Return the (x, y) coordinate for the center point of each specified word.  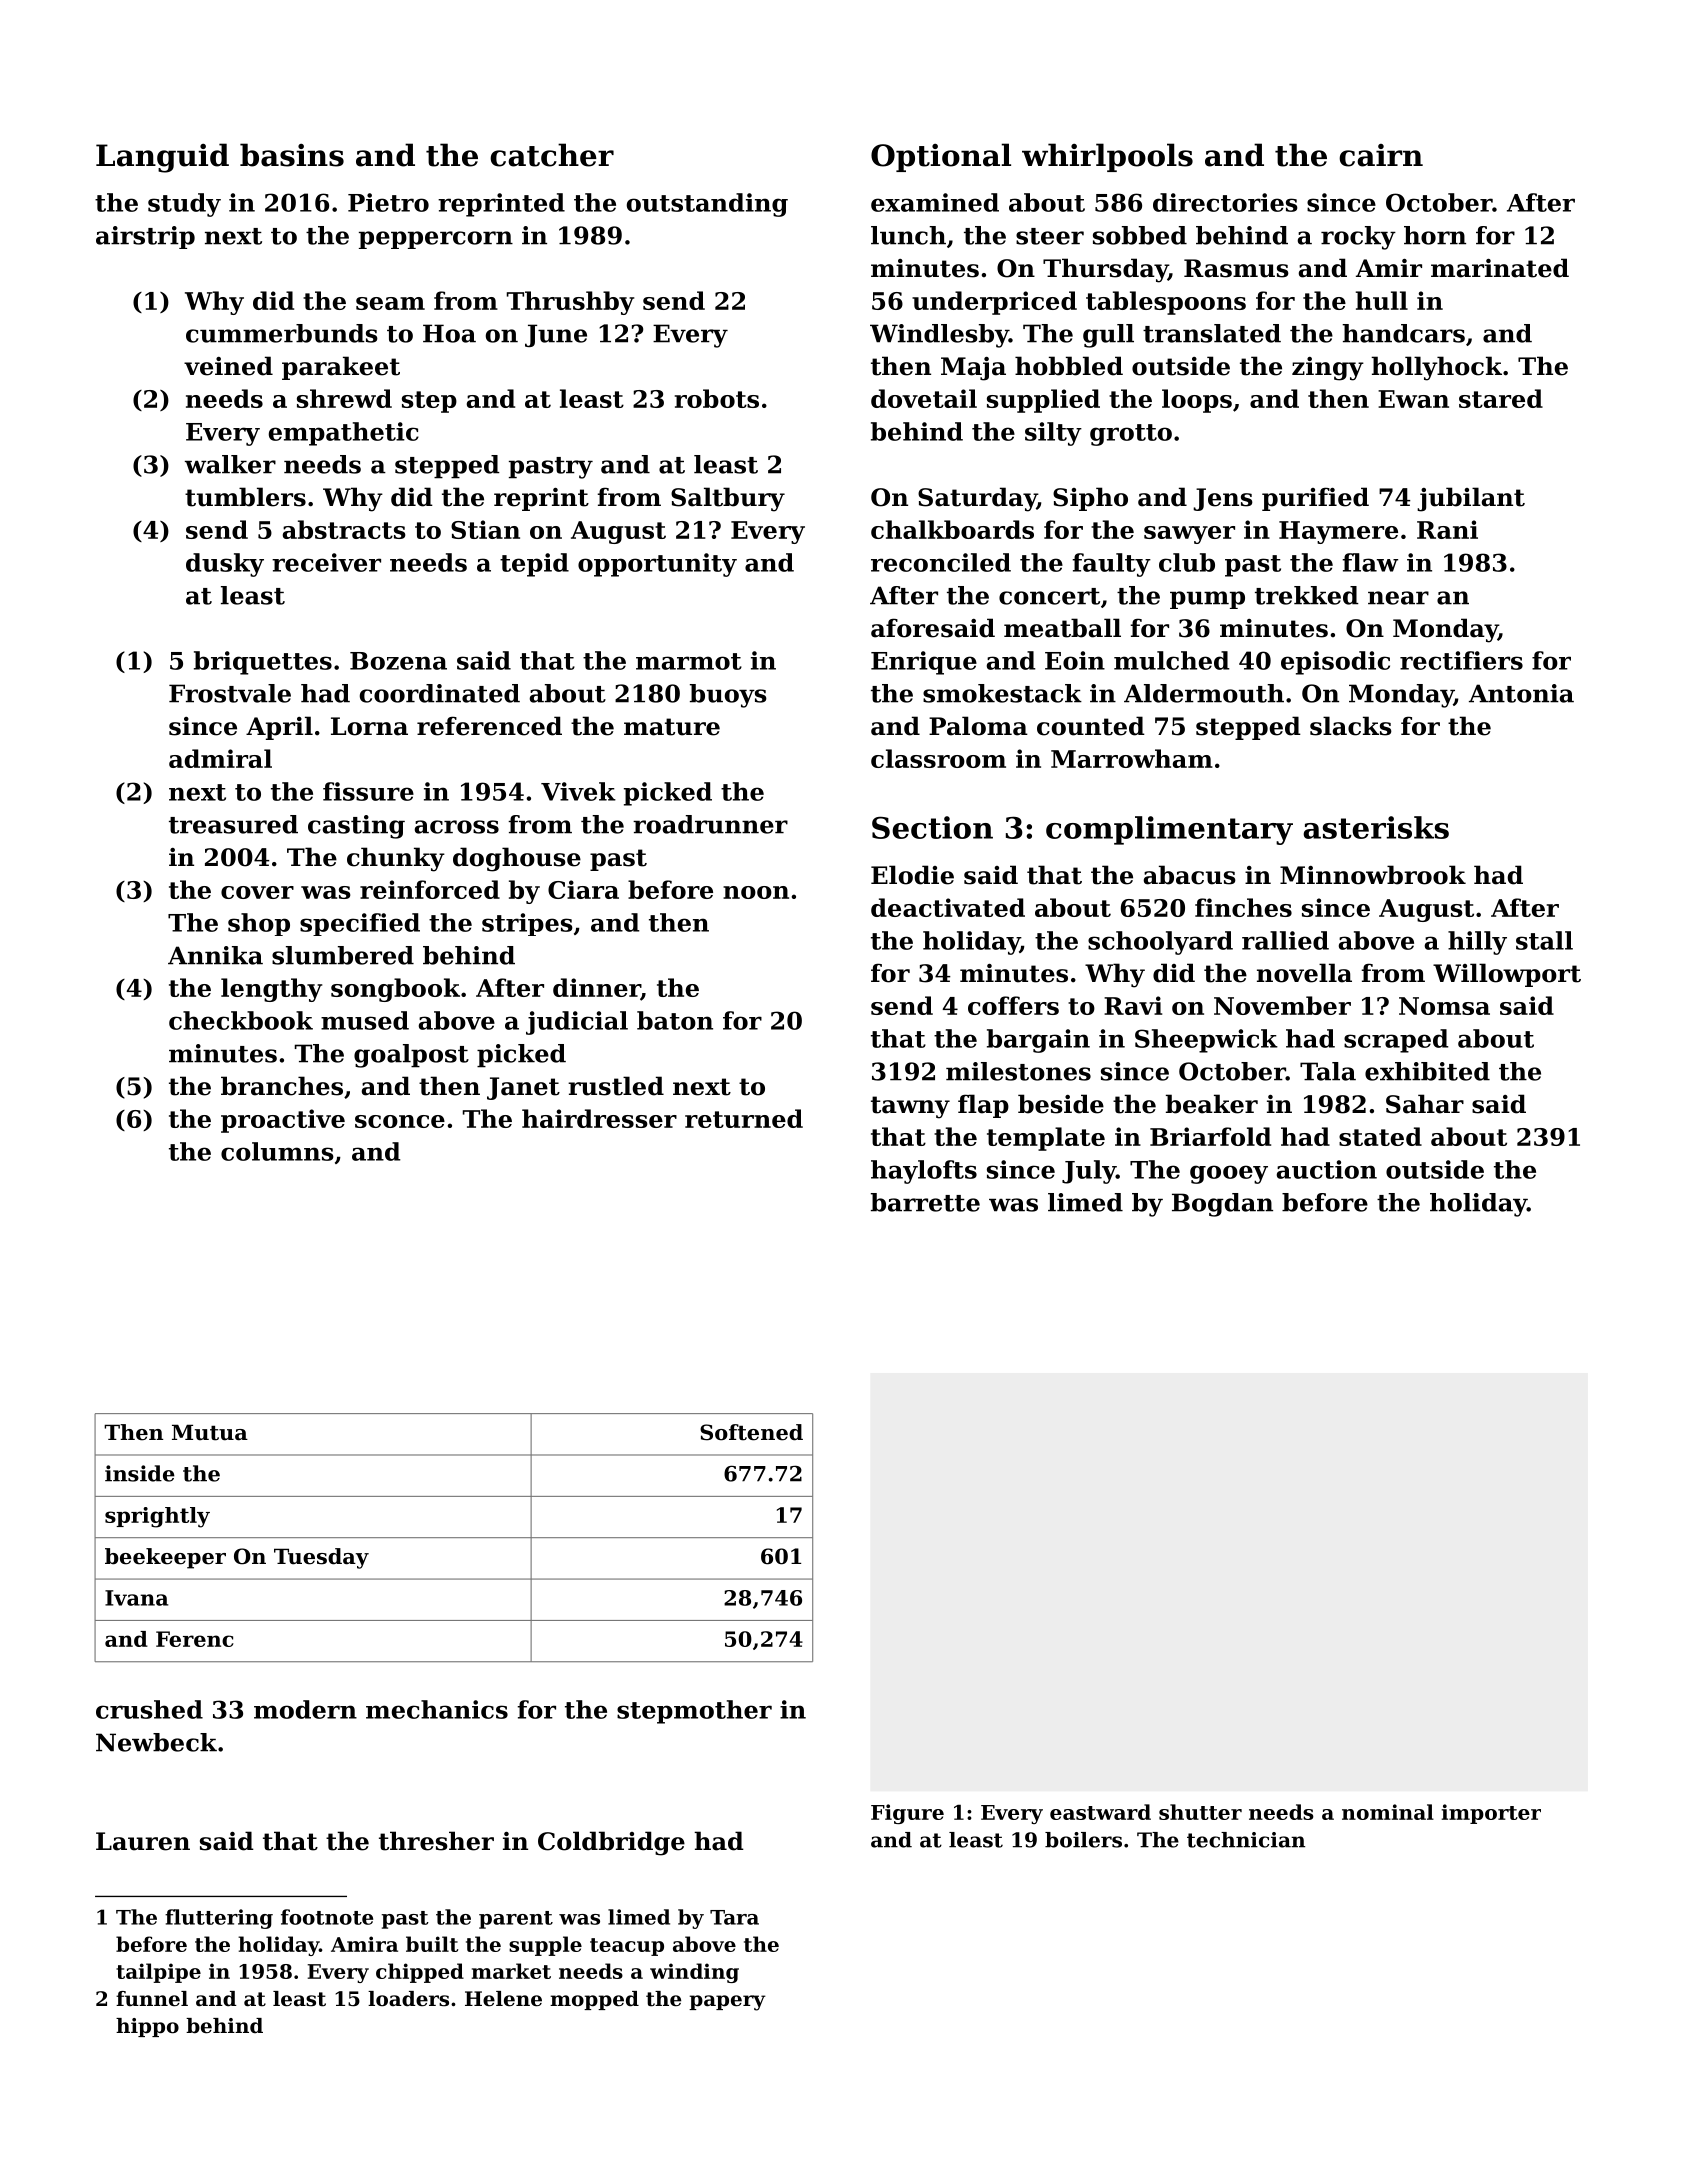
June (556, 335)
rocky (1358, 238)
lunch (908, 235)
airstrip (145, 237)
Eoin (1075, 660)
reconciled (941, 562)
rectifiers (1461, 660)
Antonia (1521, 693)
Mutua (210, 1432)
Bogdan (1222, 1205)
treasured (233, 824)
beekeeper (165, 1558)
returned (744, 1118)
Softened (751, 1432)
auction (1327, 1169)
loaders (408, 1999)
